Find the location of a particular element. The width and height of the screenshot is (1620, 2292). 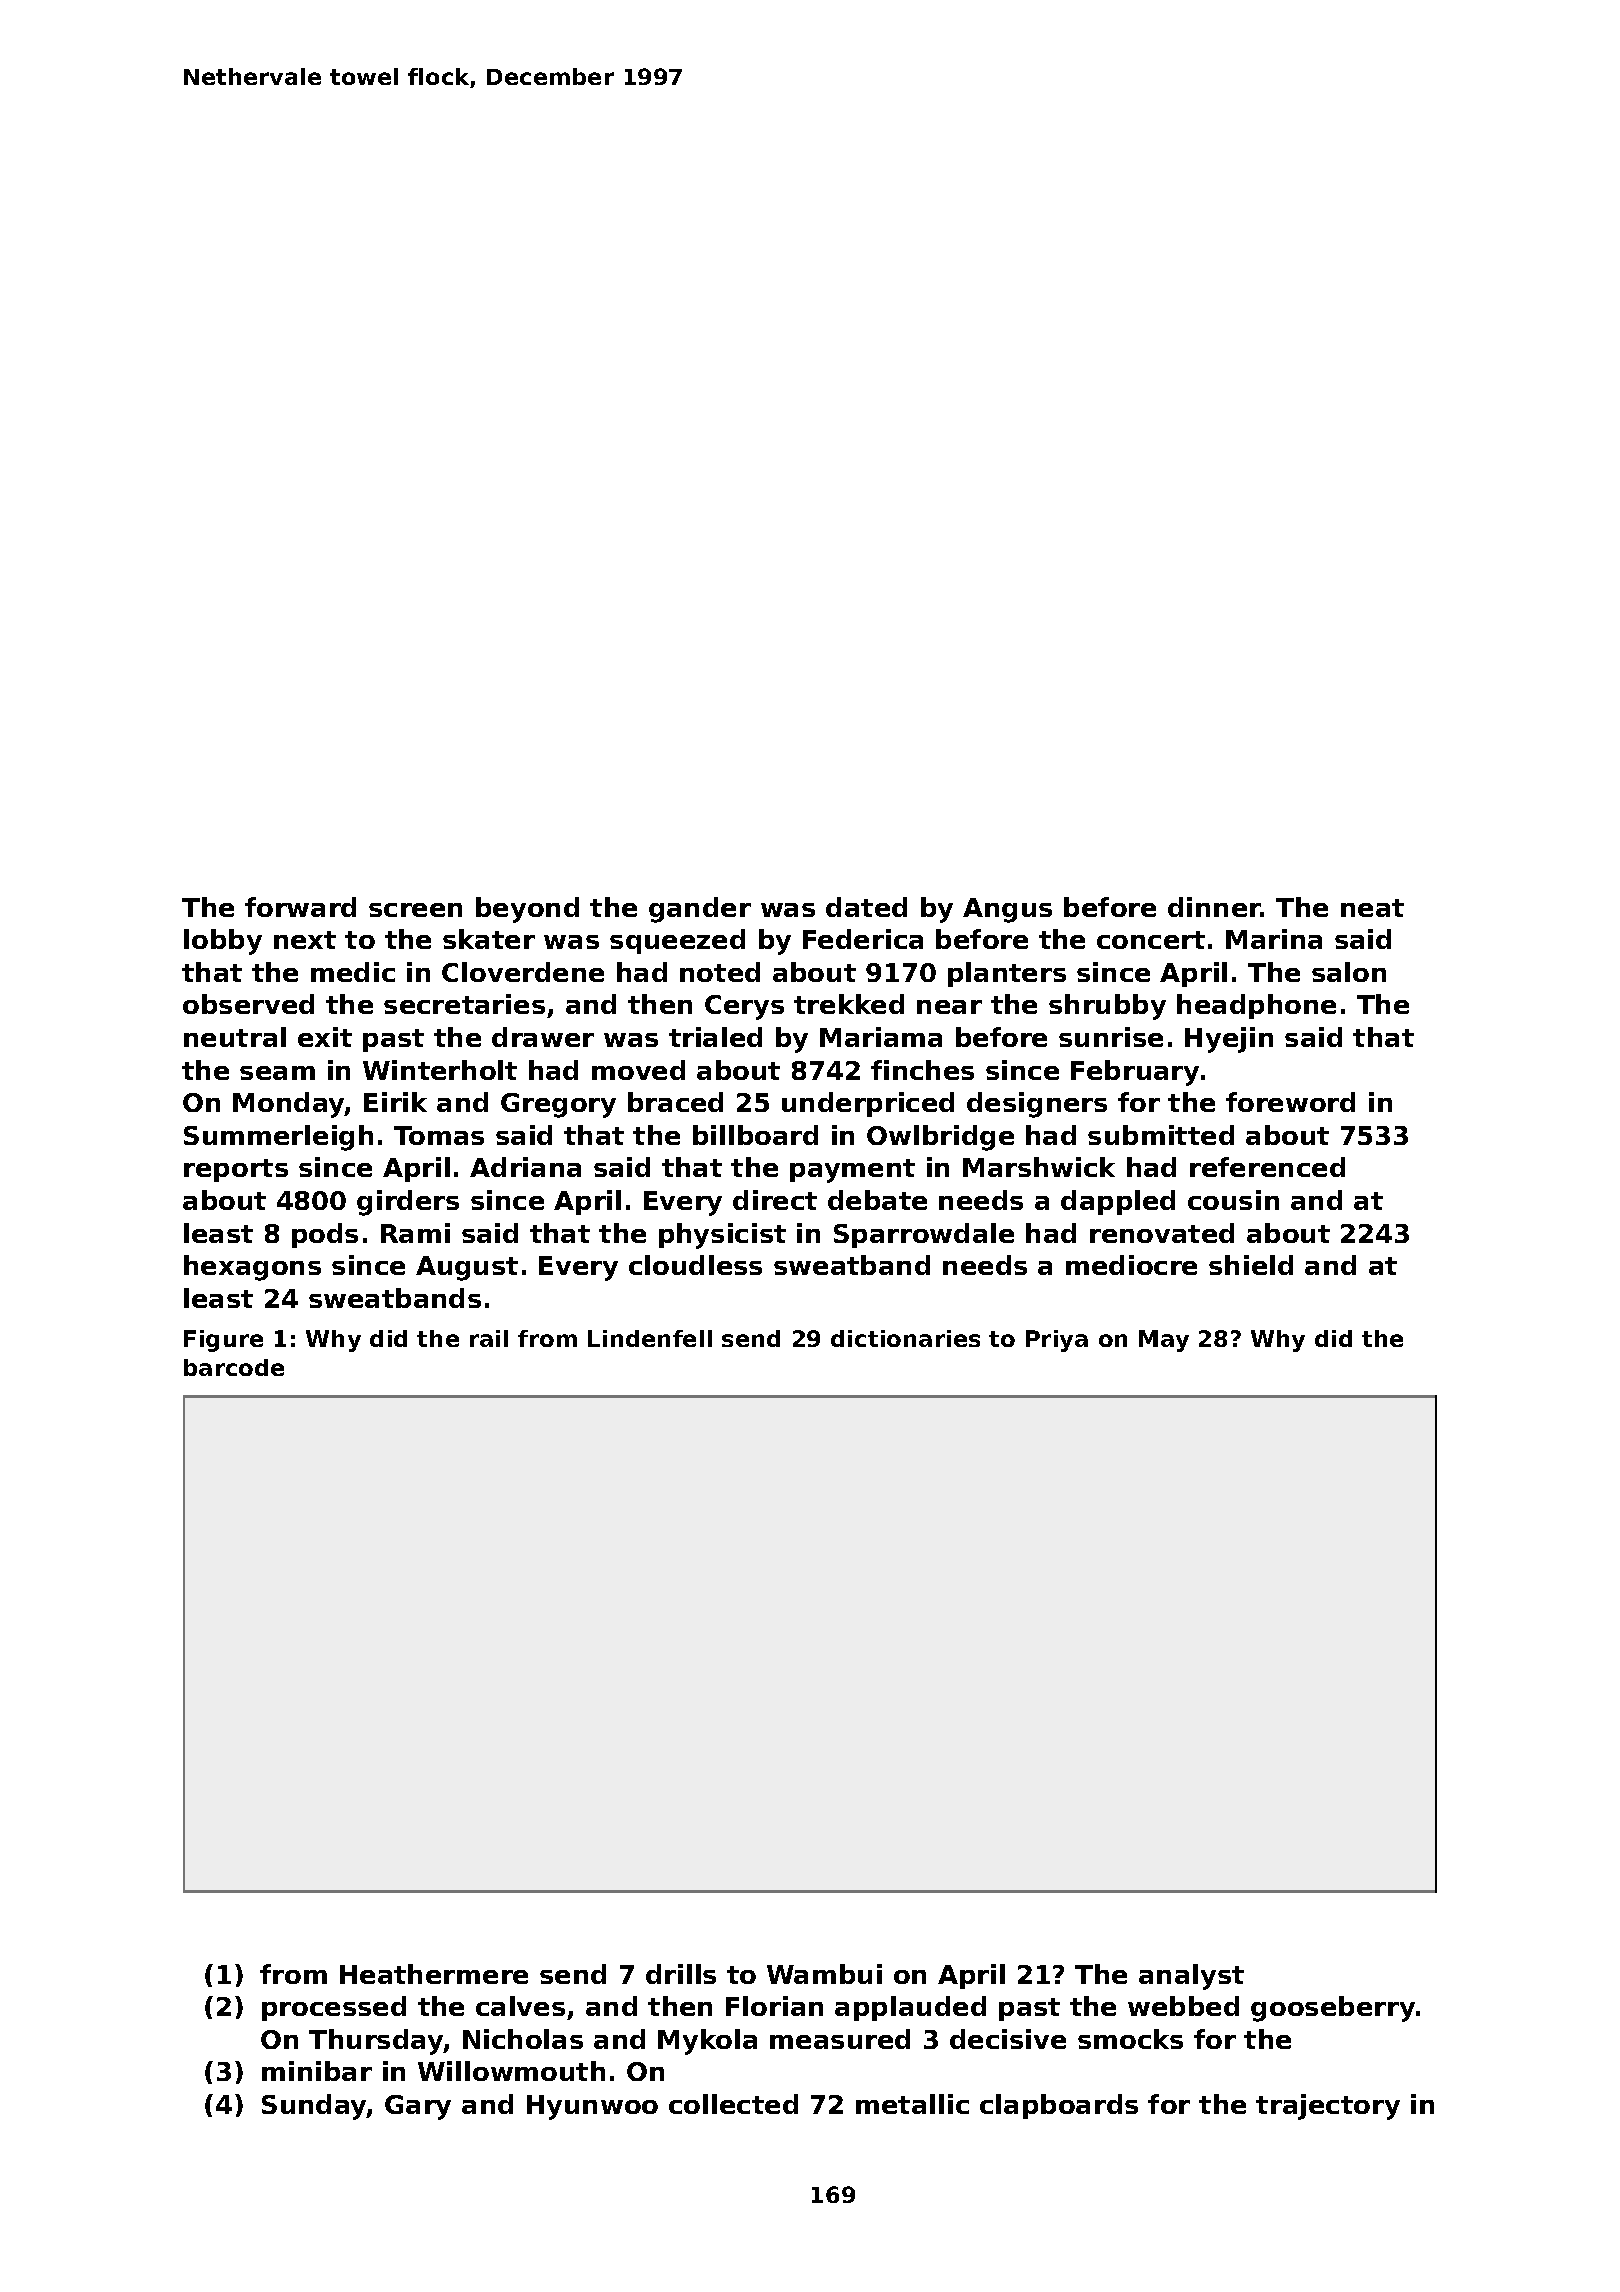

Sunday is located at coordinates (314, 2107).
